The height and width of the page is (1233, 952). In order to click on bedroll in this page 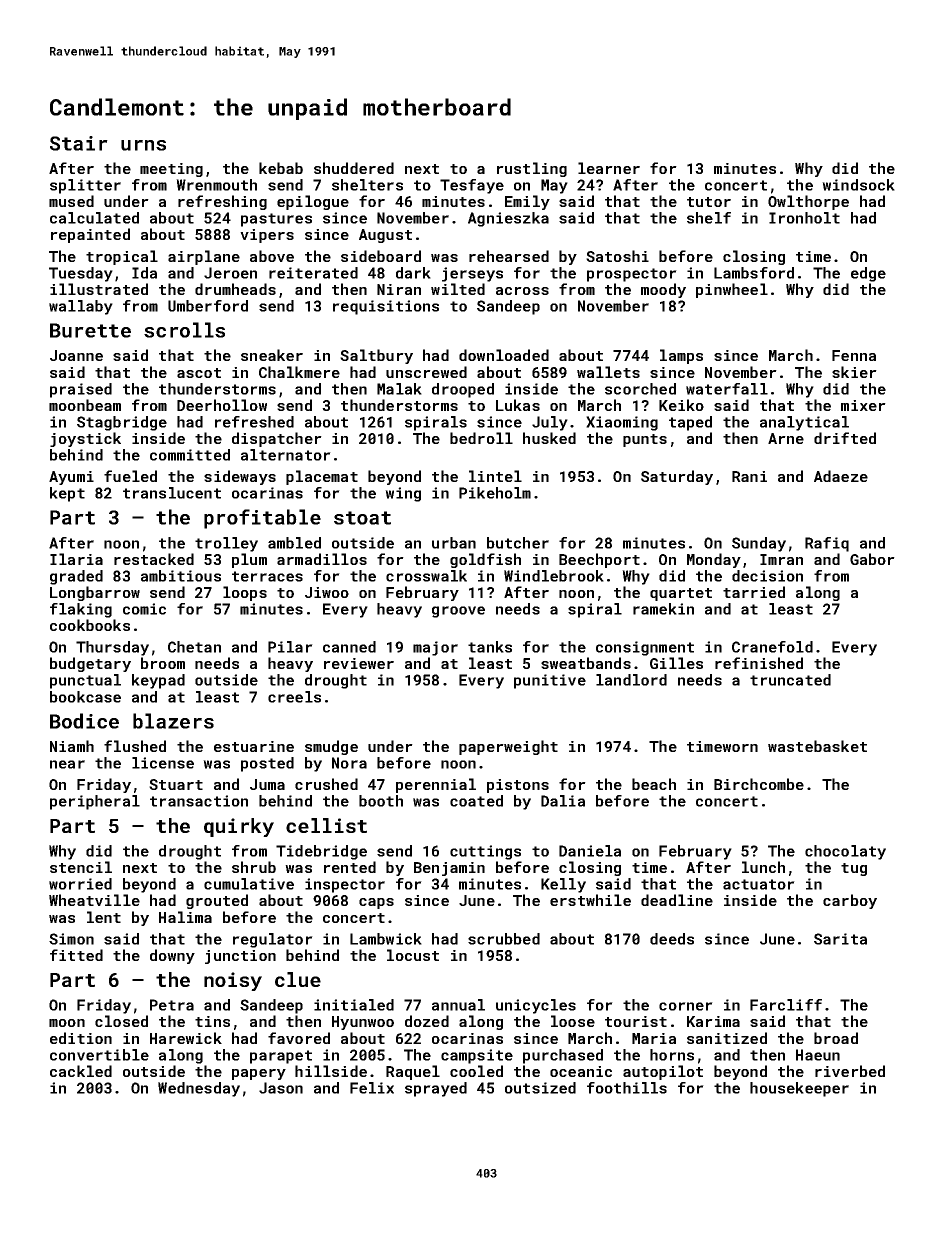, I will do `click(481, 438)`.
